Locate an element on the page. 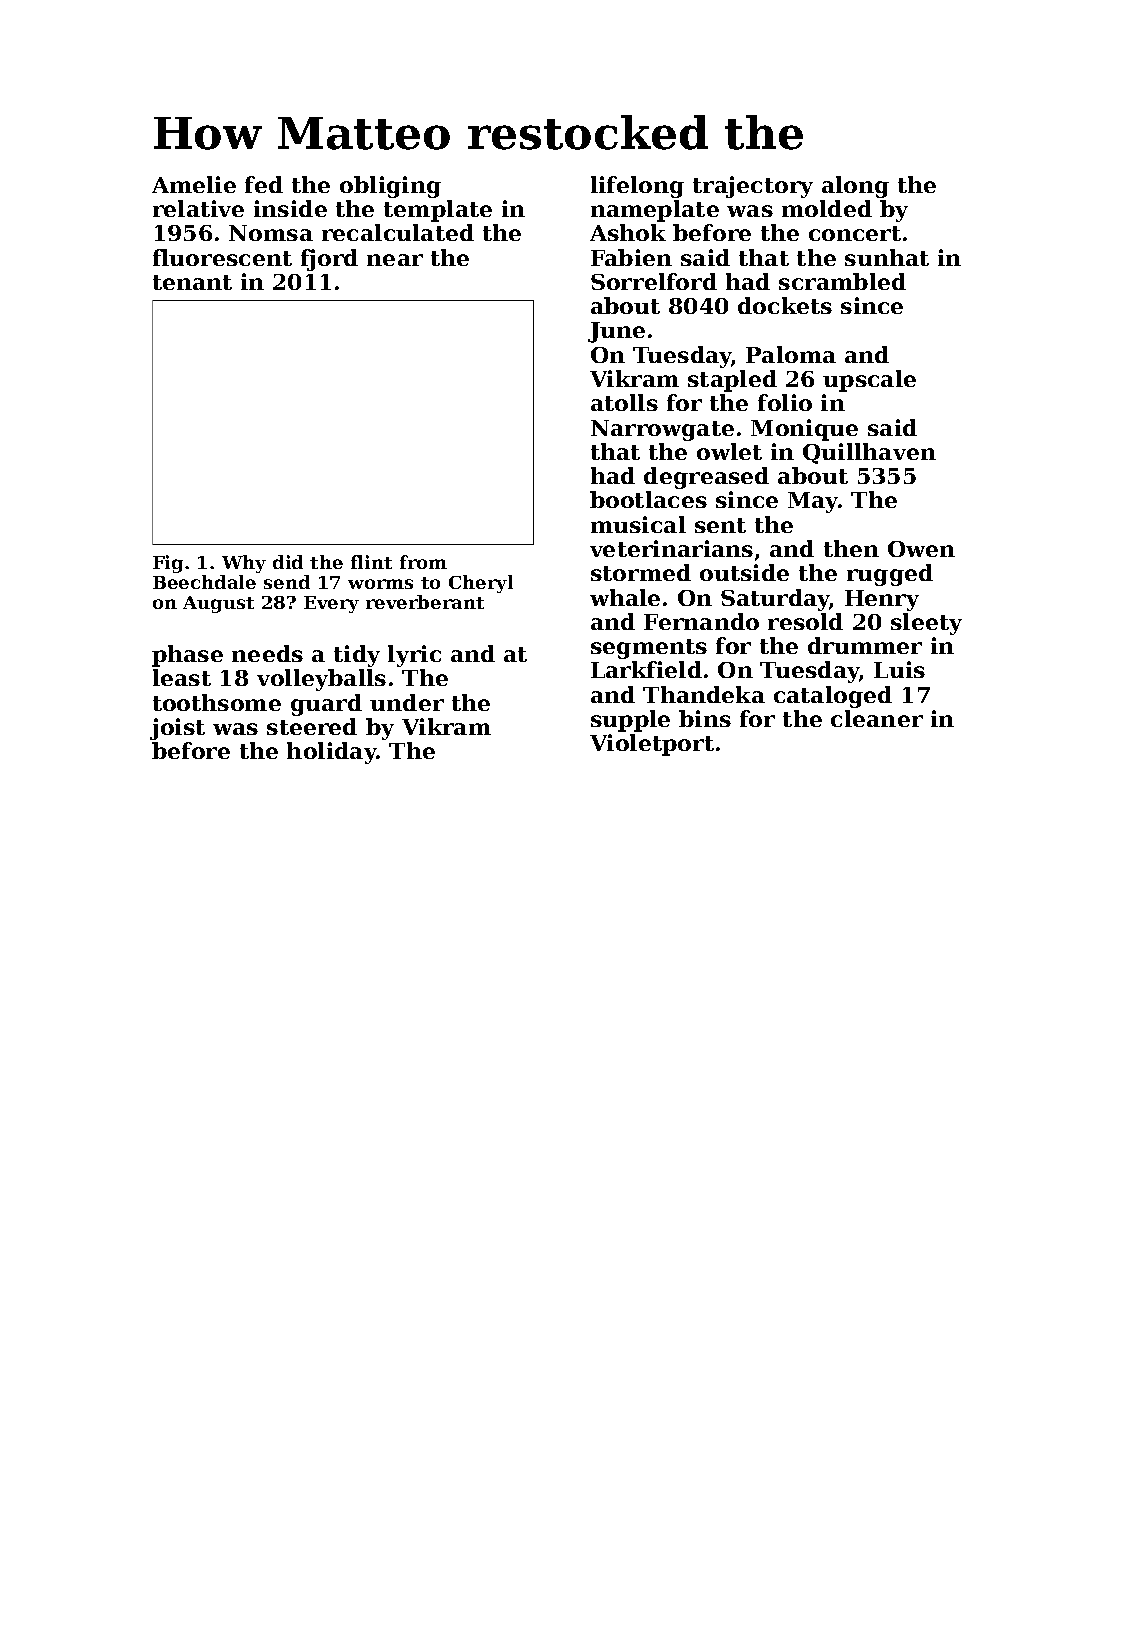  Why is located at coordinates (244, 564).
